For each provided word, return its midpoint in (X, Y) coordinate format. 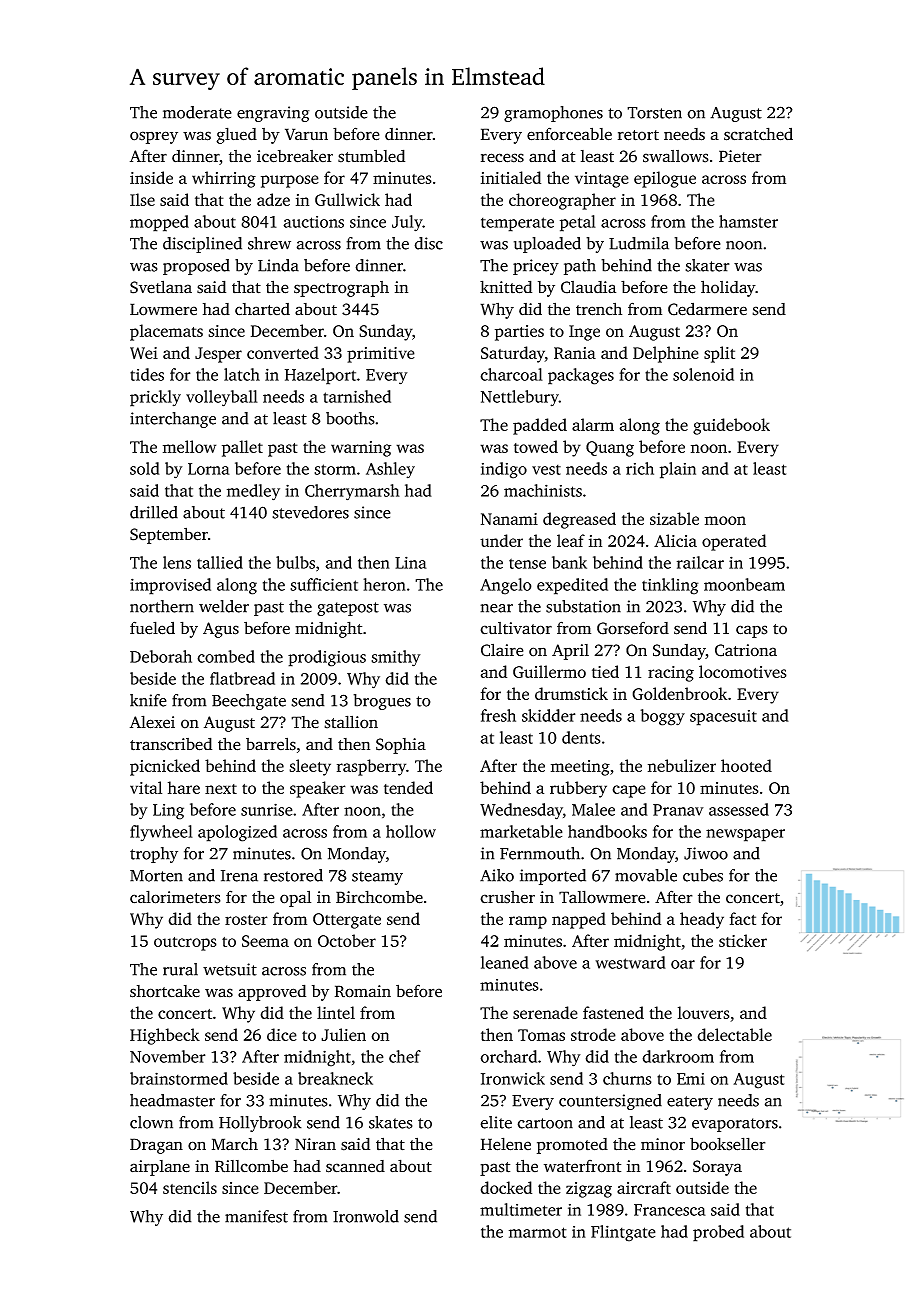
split (719, 354)
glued (236, 135)
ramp (528, 922)
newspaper (745, 835)
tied (605, 671)
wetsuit (230, 969)
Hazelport (320, 376)
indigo (504, 470)
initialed (511, 177)
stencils (190, 1187)
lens (177, 562)
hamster (748, 221)
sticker (743, 940)
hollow (411, 831)
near (496, 608)
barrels (271, 744)
